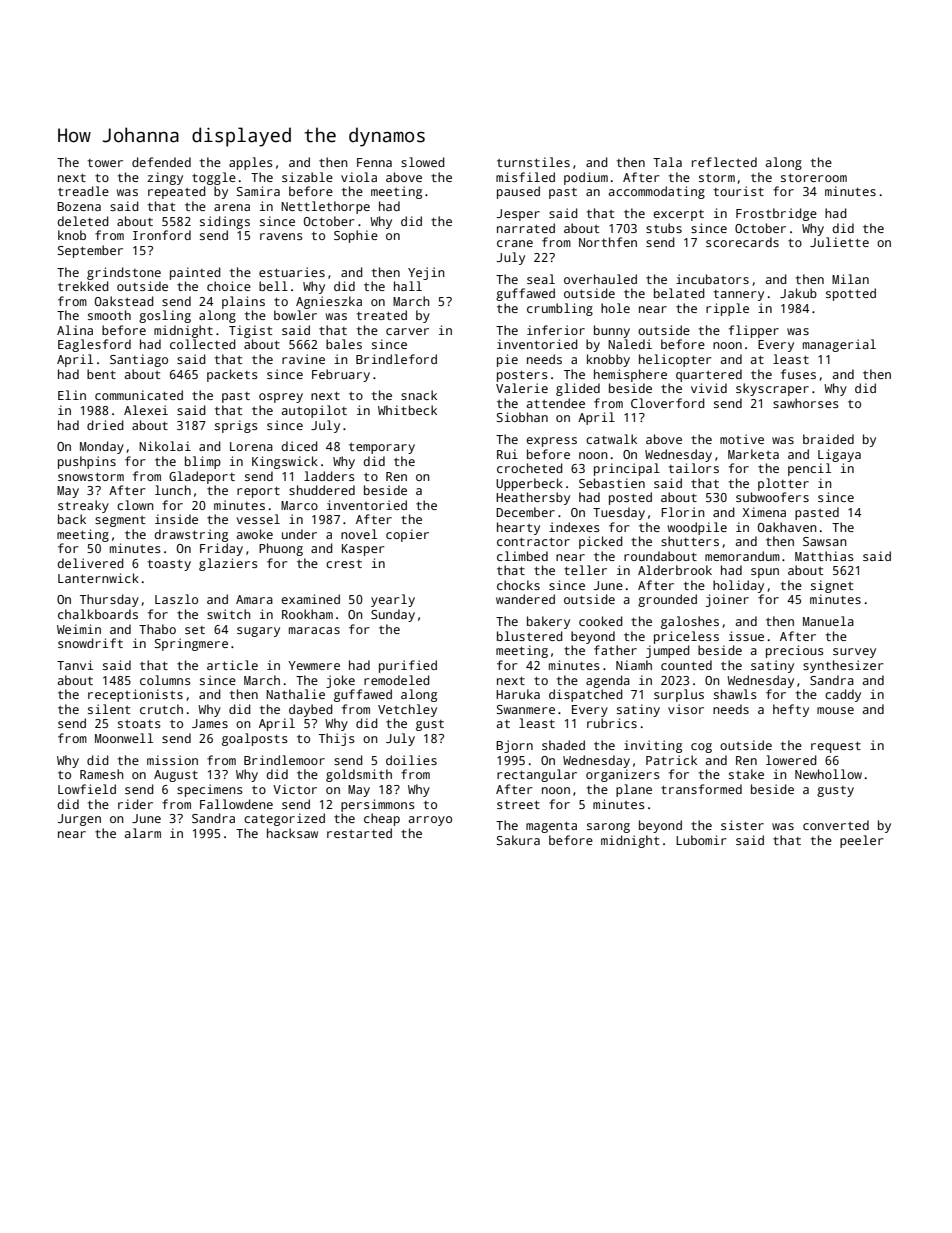 The height and width of the document is (1233, 952). I want to click on reflected, so click(724, 162).
